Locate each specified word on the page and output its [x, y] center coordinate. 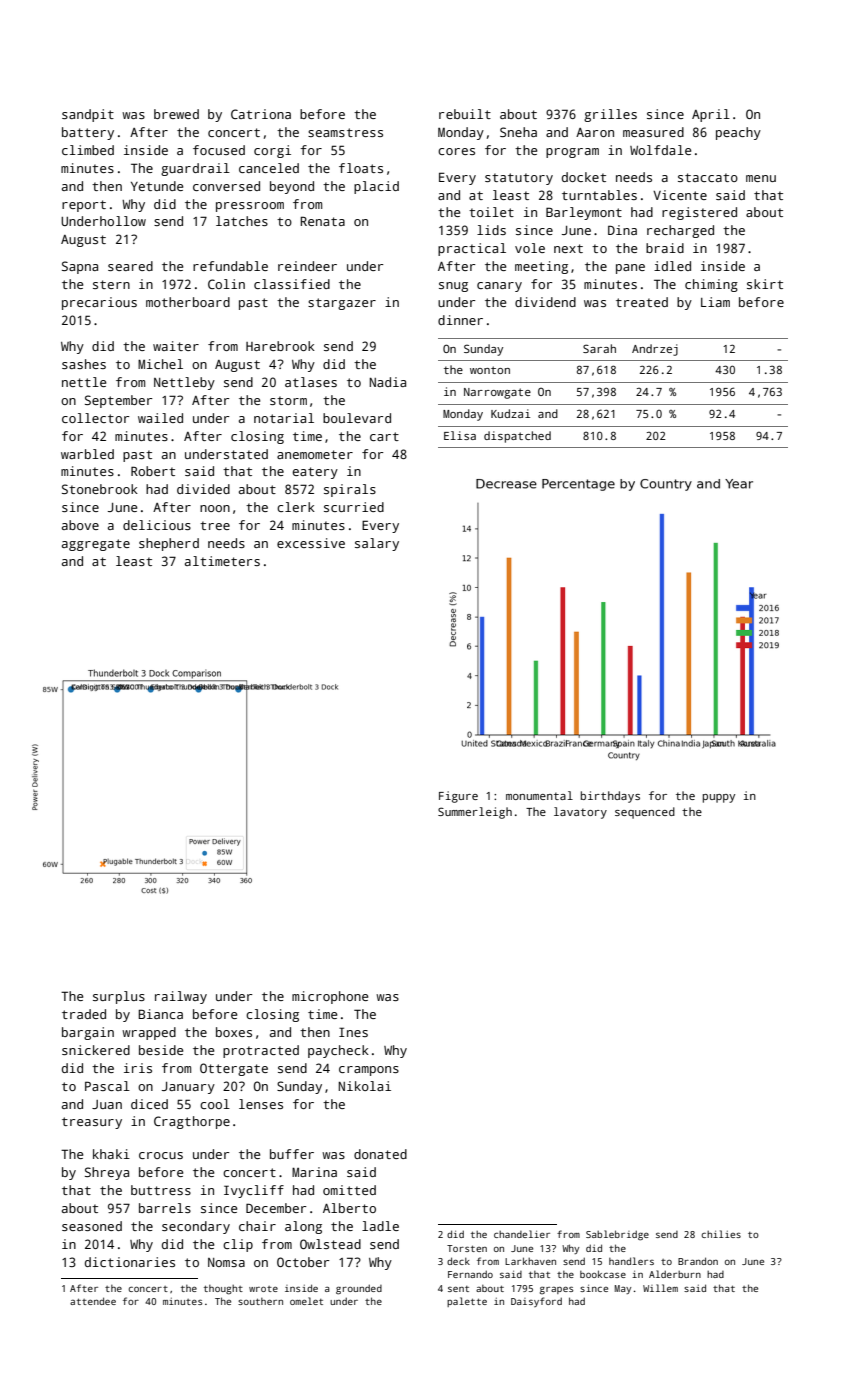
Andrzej [655, 350]
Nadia [387, 382]
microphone [330, 997]
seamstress [345, 132]
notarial [284, 418]
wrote [263, 1289]
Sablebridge [617, 1235]
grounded [359, 1289]
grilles [610, 115]
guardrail [195, 169]
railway [181, 997]
